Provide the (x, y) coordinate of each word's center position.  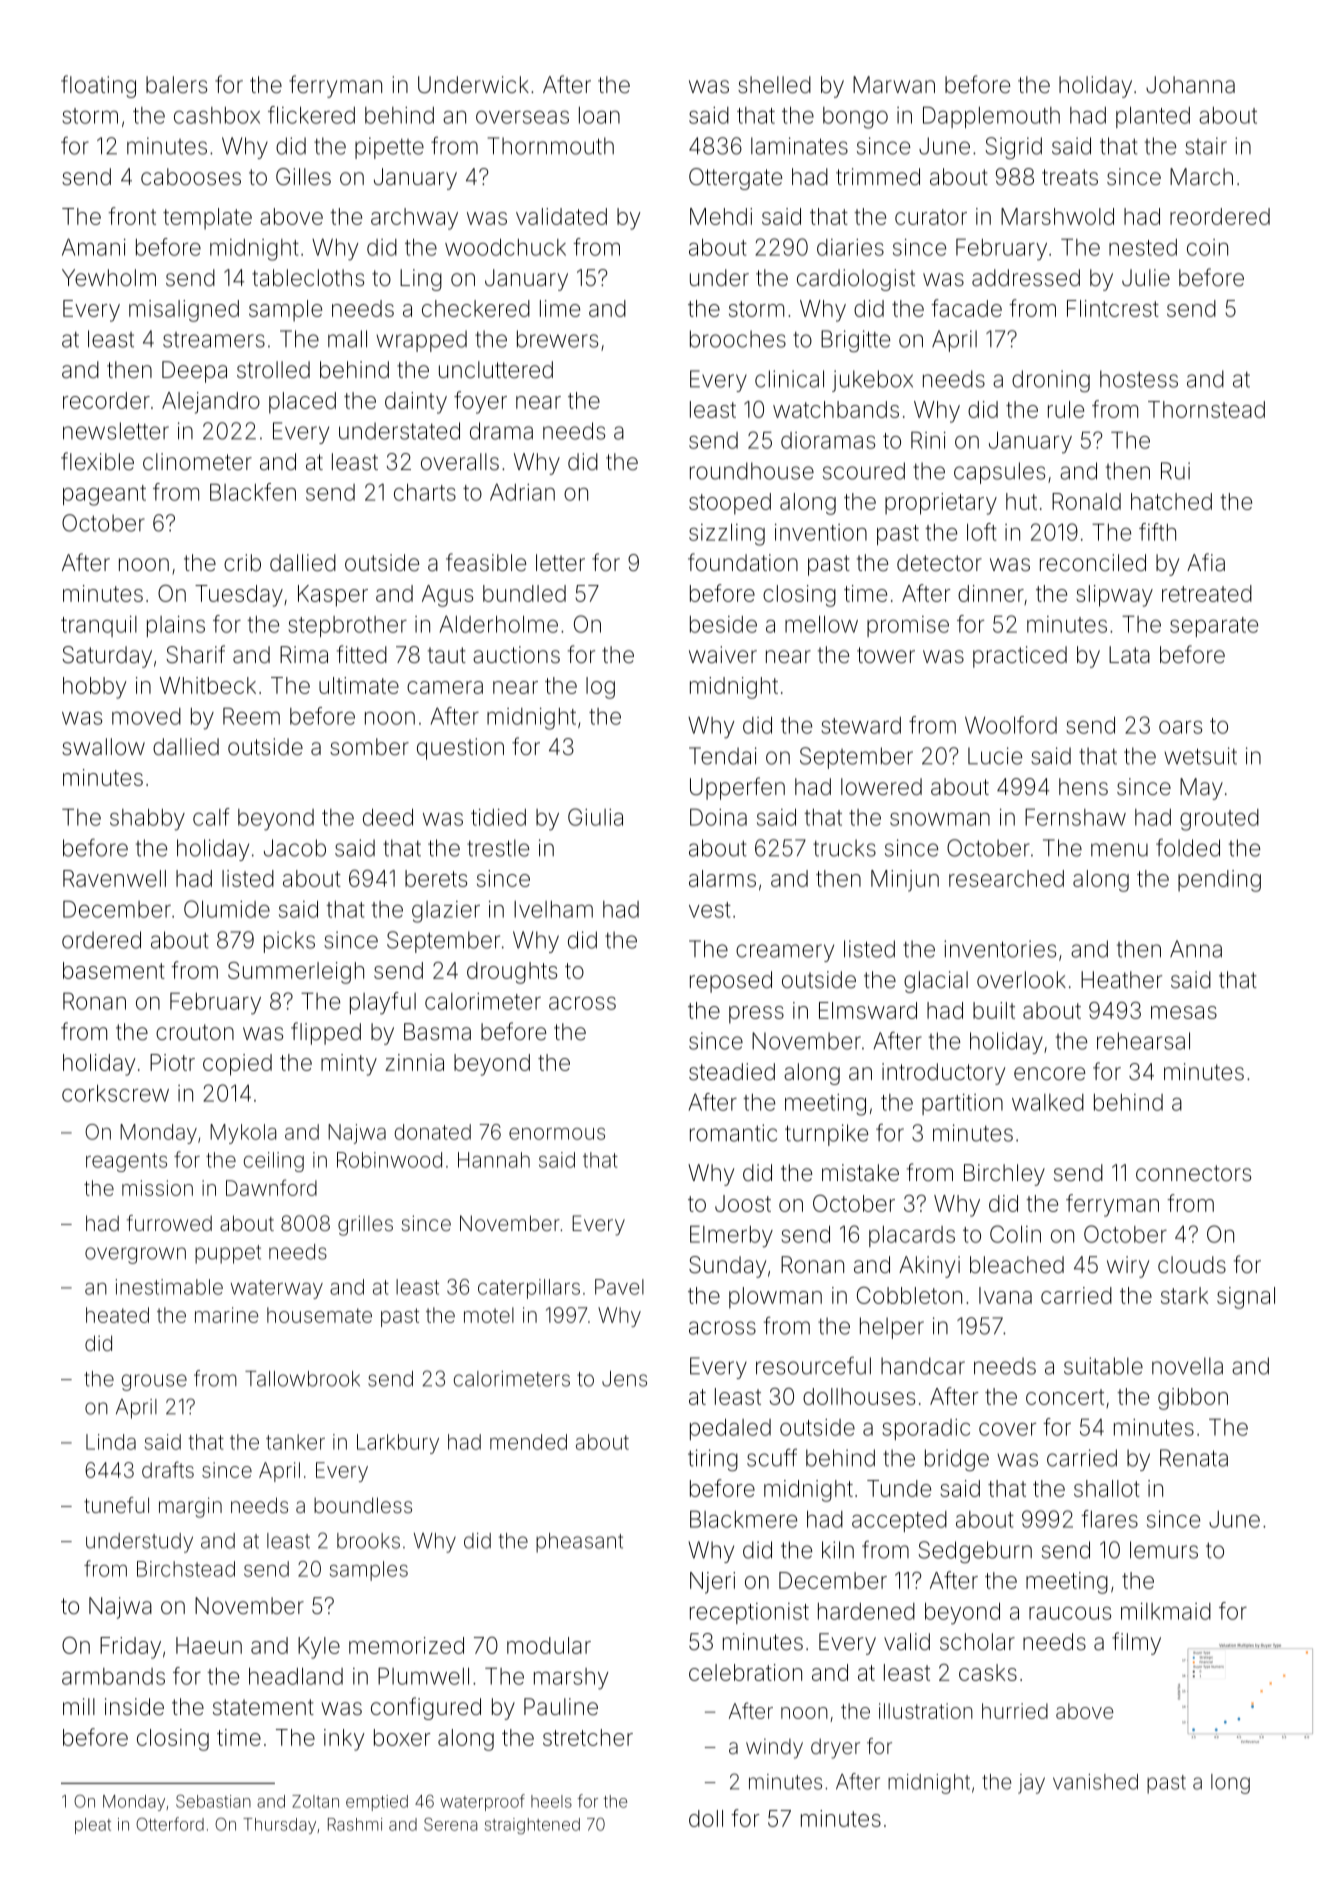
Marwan (894, 85)
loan (599, 115)
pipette (389, 148)
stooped (730, 504)
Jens (624, 1379)
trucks (844, 848)
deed (388, 817)
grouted (1219, 820)
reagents (126, 1162)
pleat (93, 1826)
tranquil (99, 626)
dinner (991, 593)
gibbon (1193, 1399)
